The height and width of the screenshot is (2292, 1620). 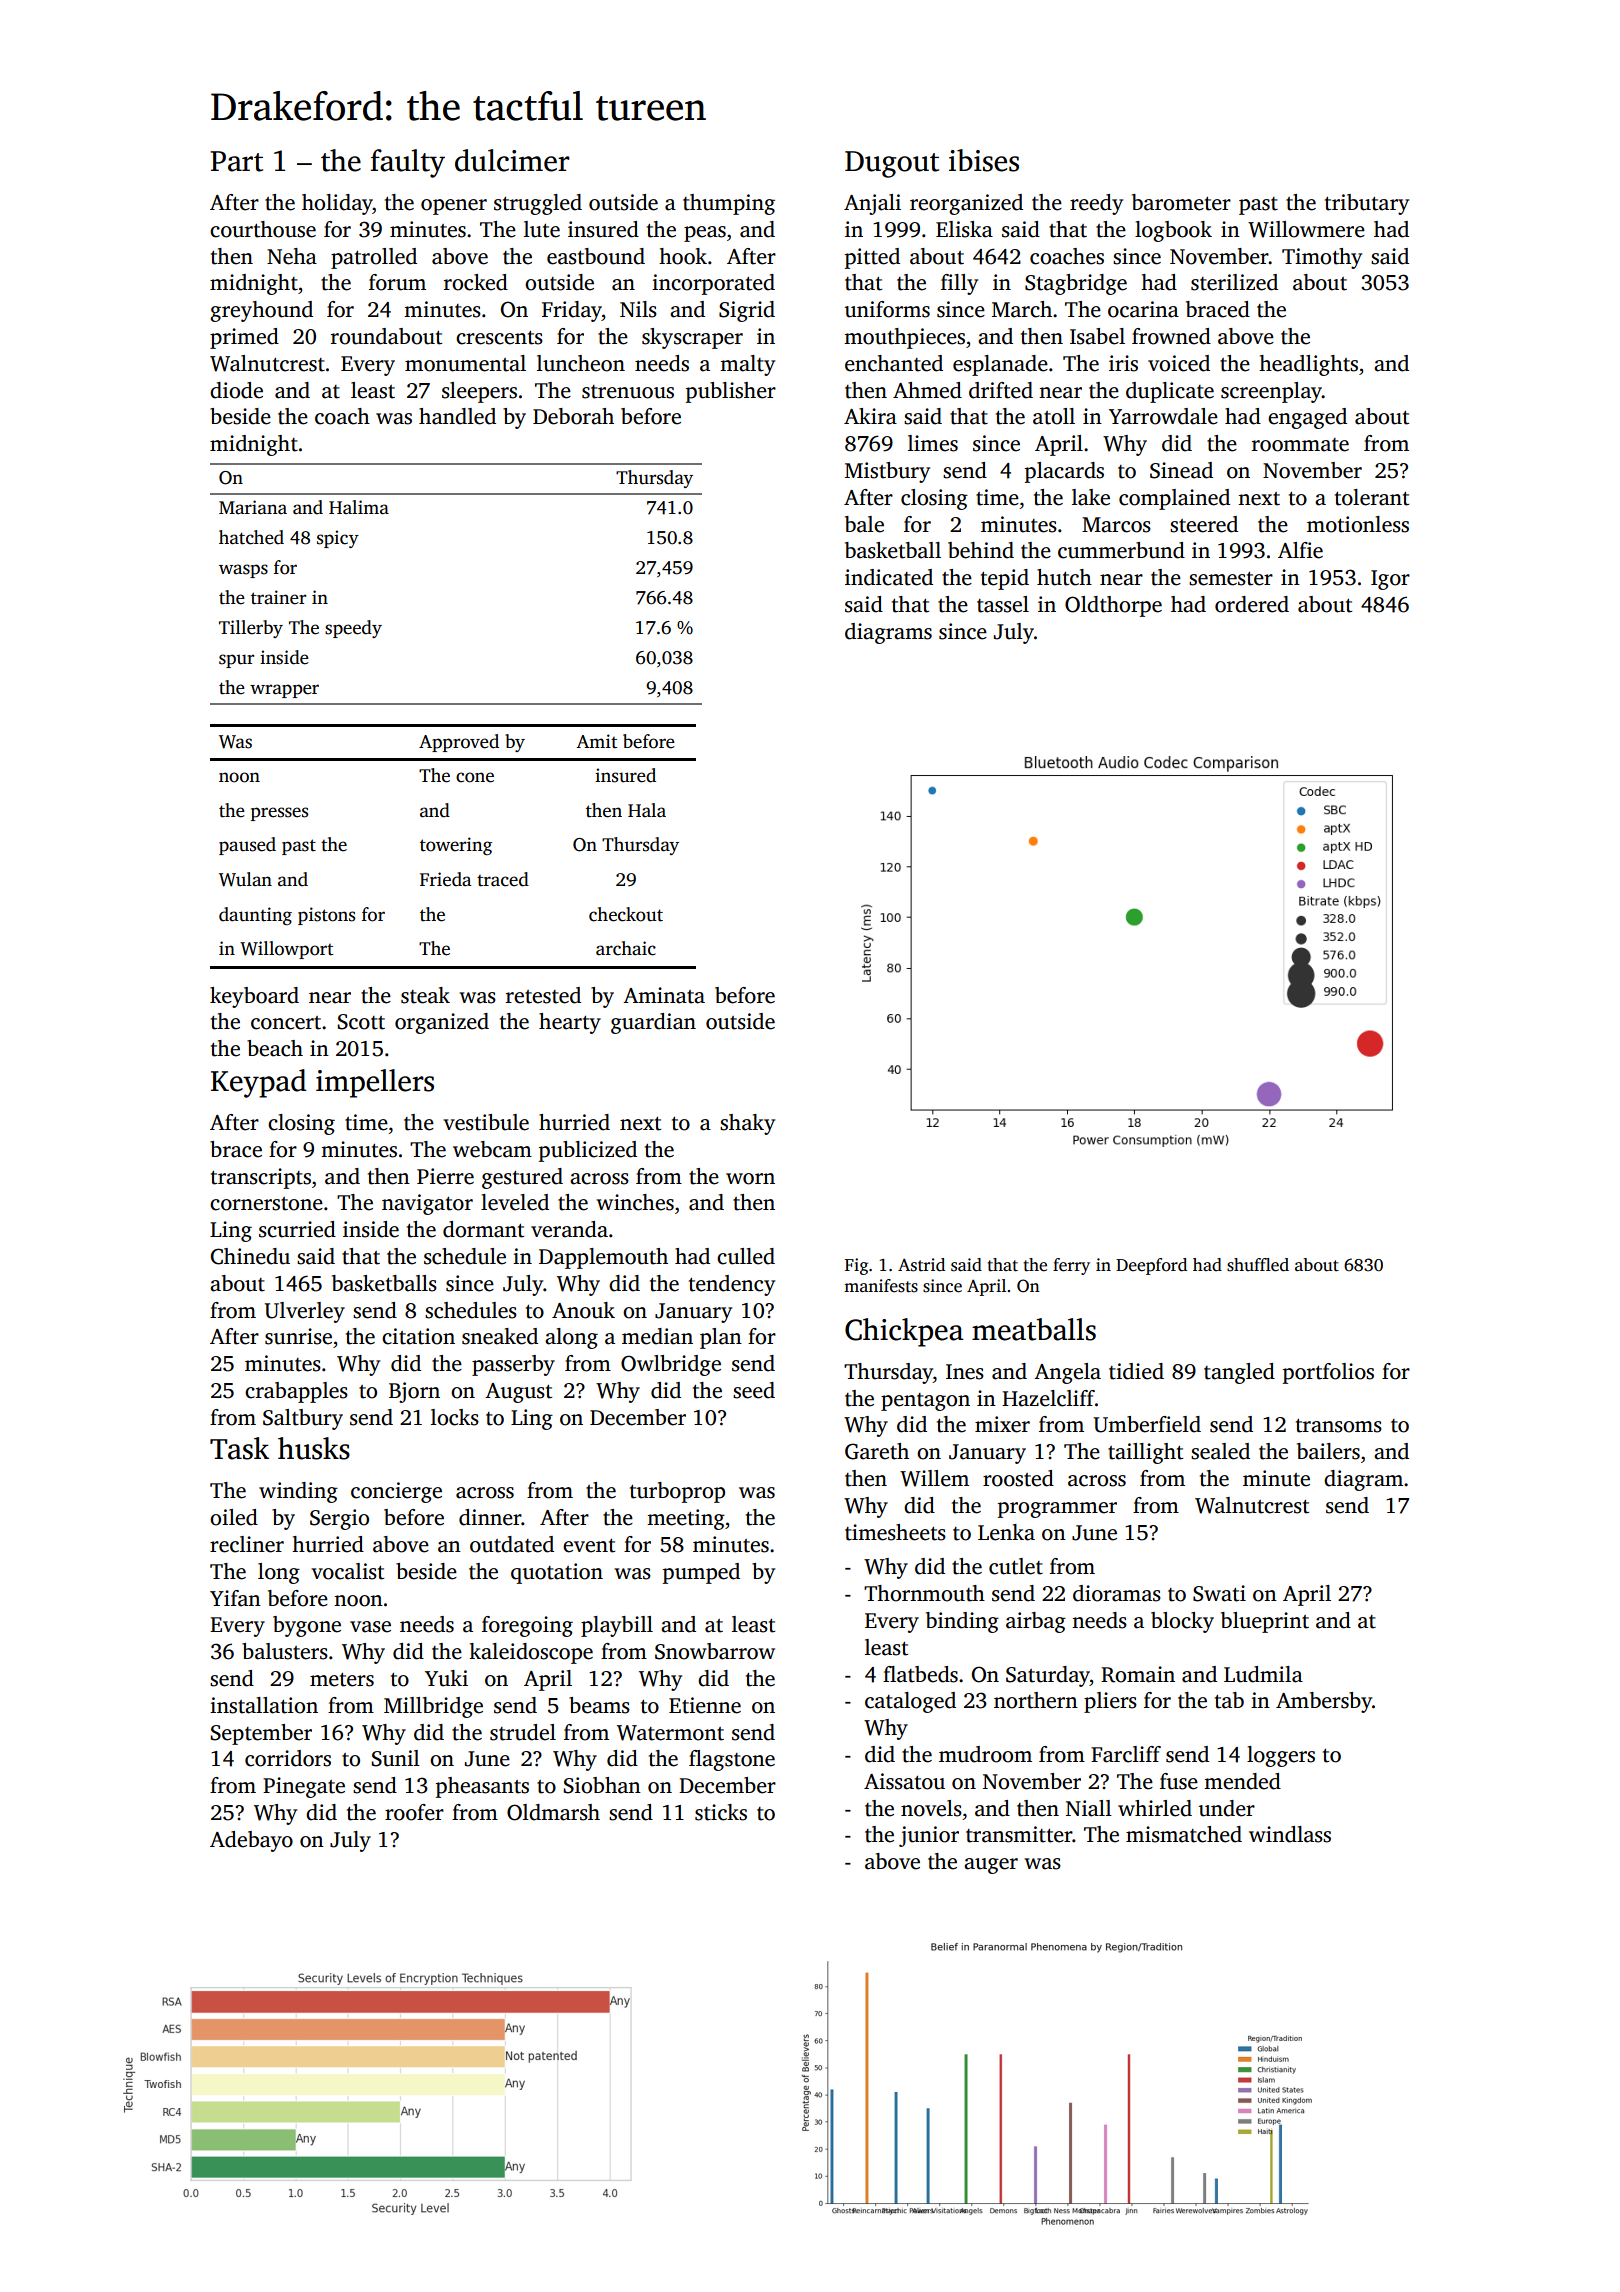 I want to click on Part, so click(x=237, y=161).
